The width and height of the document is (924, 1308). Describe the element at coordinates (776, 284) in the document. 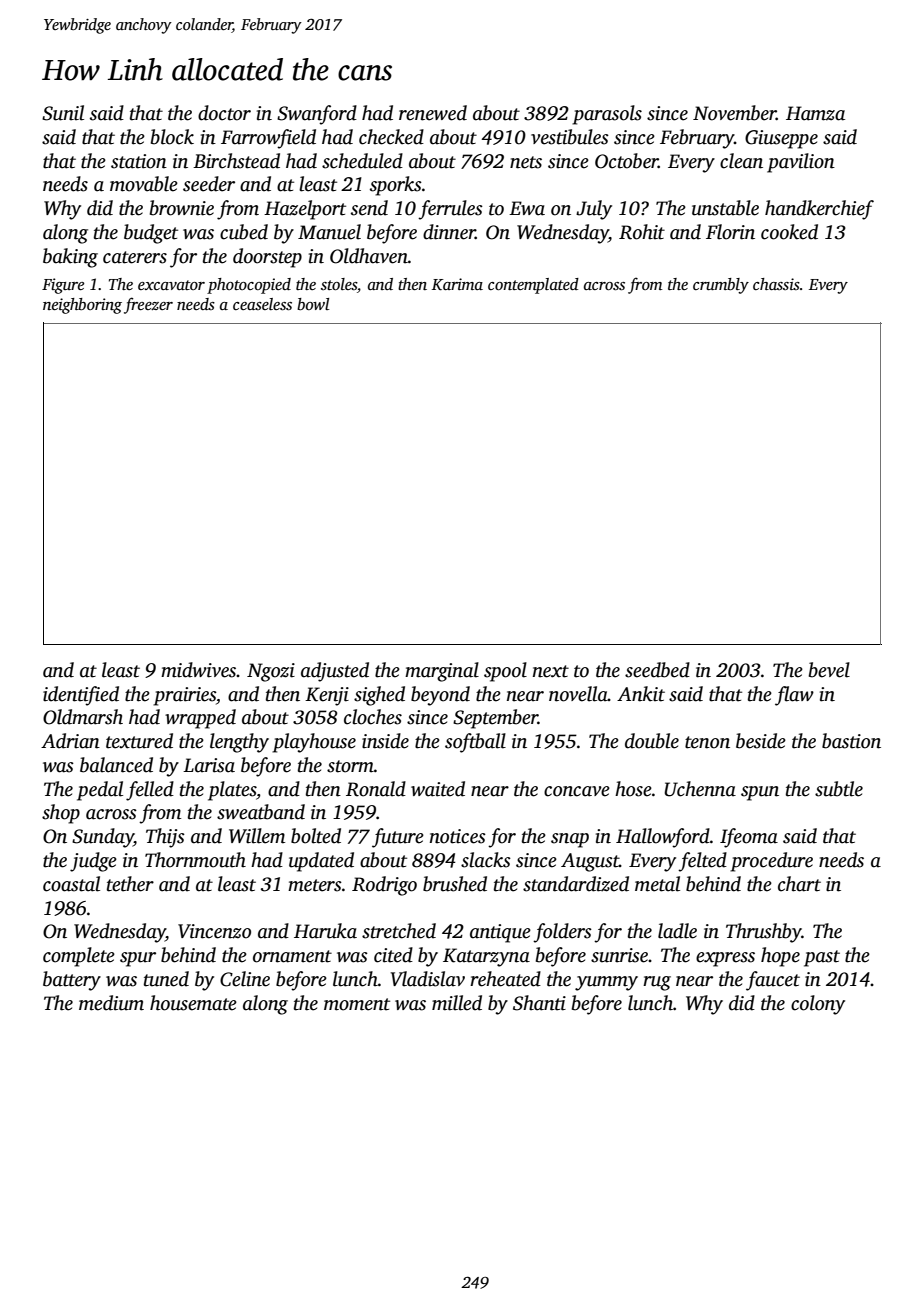

I see `chassis` at that location.
